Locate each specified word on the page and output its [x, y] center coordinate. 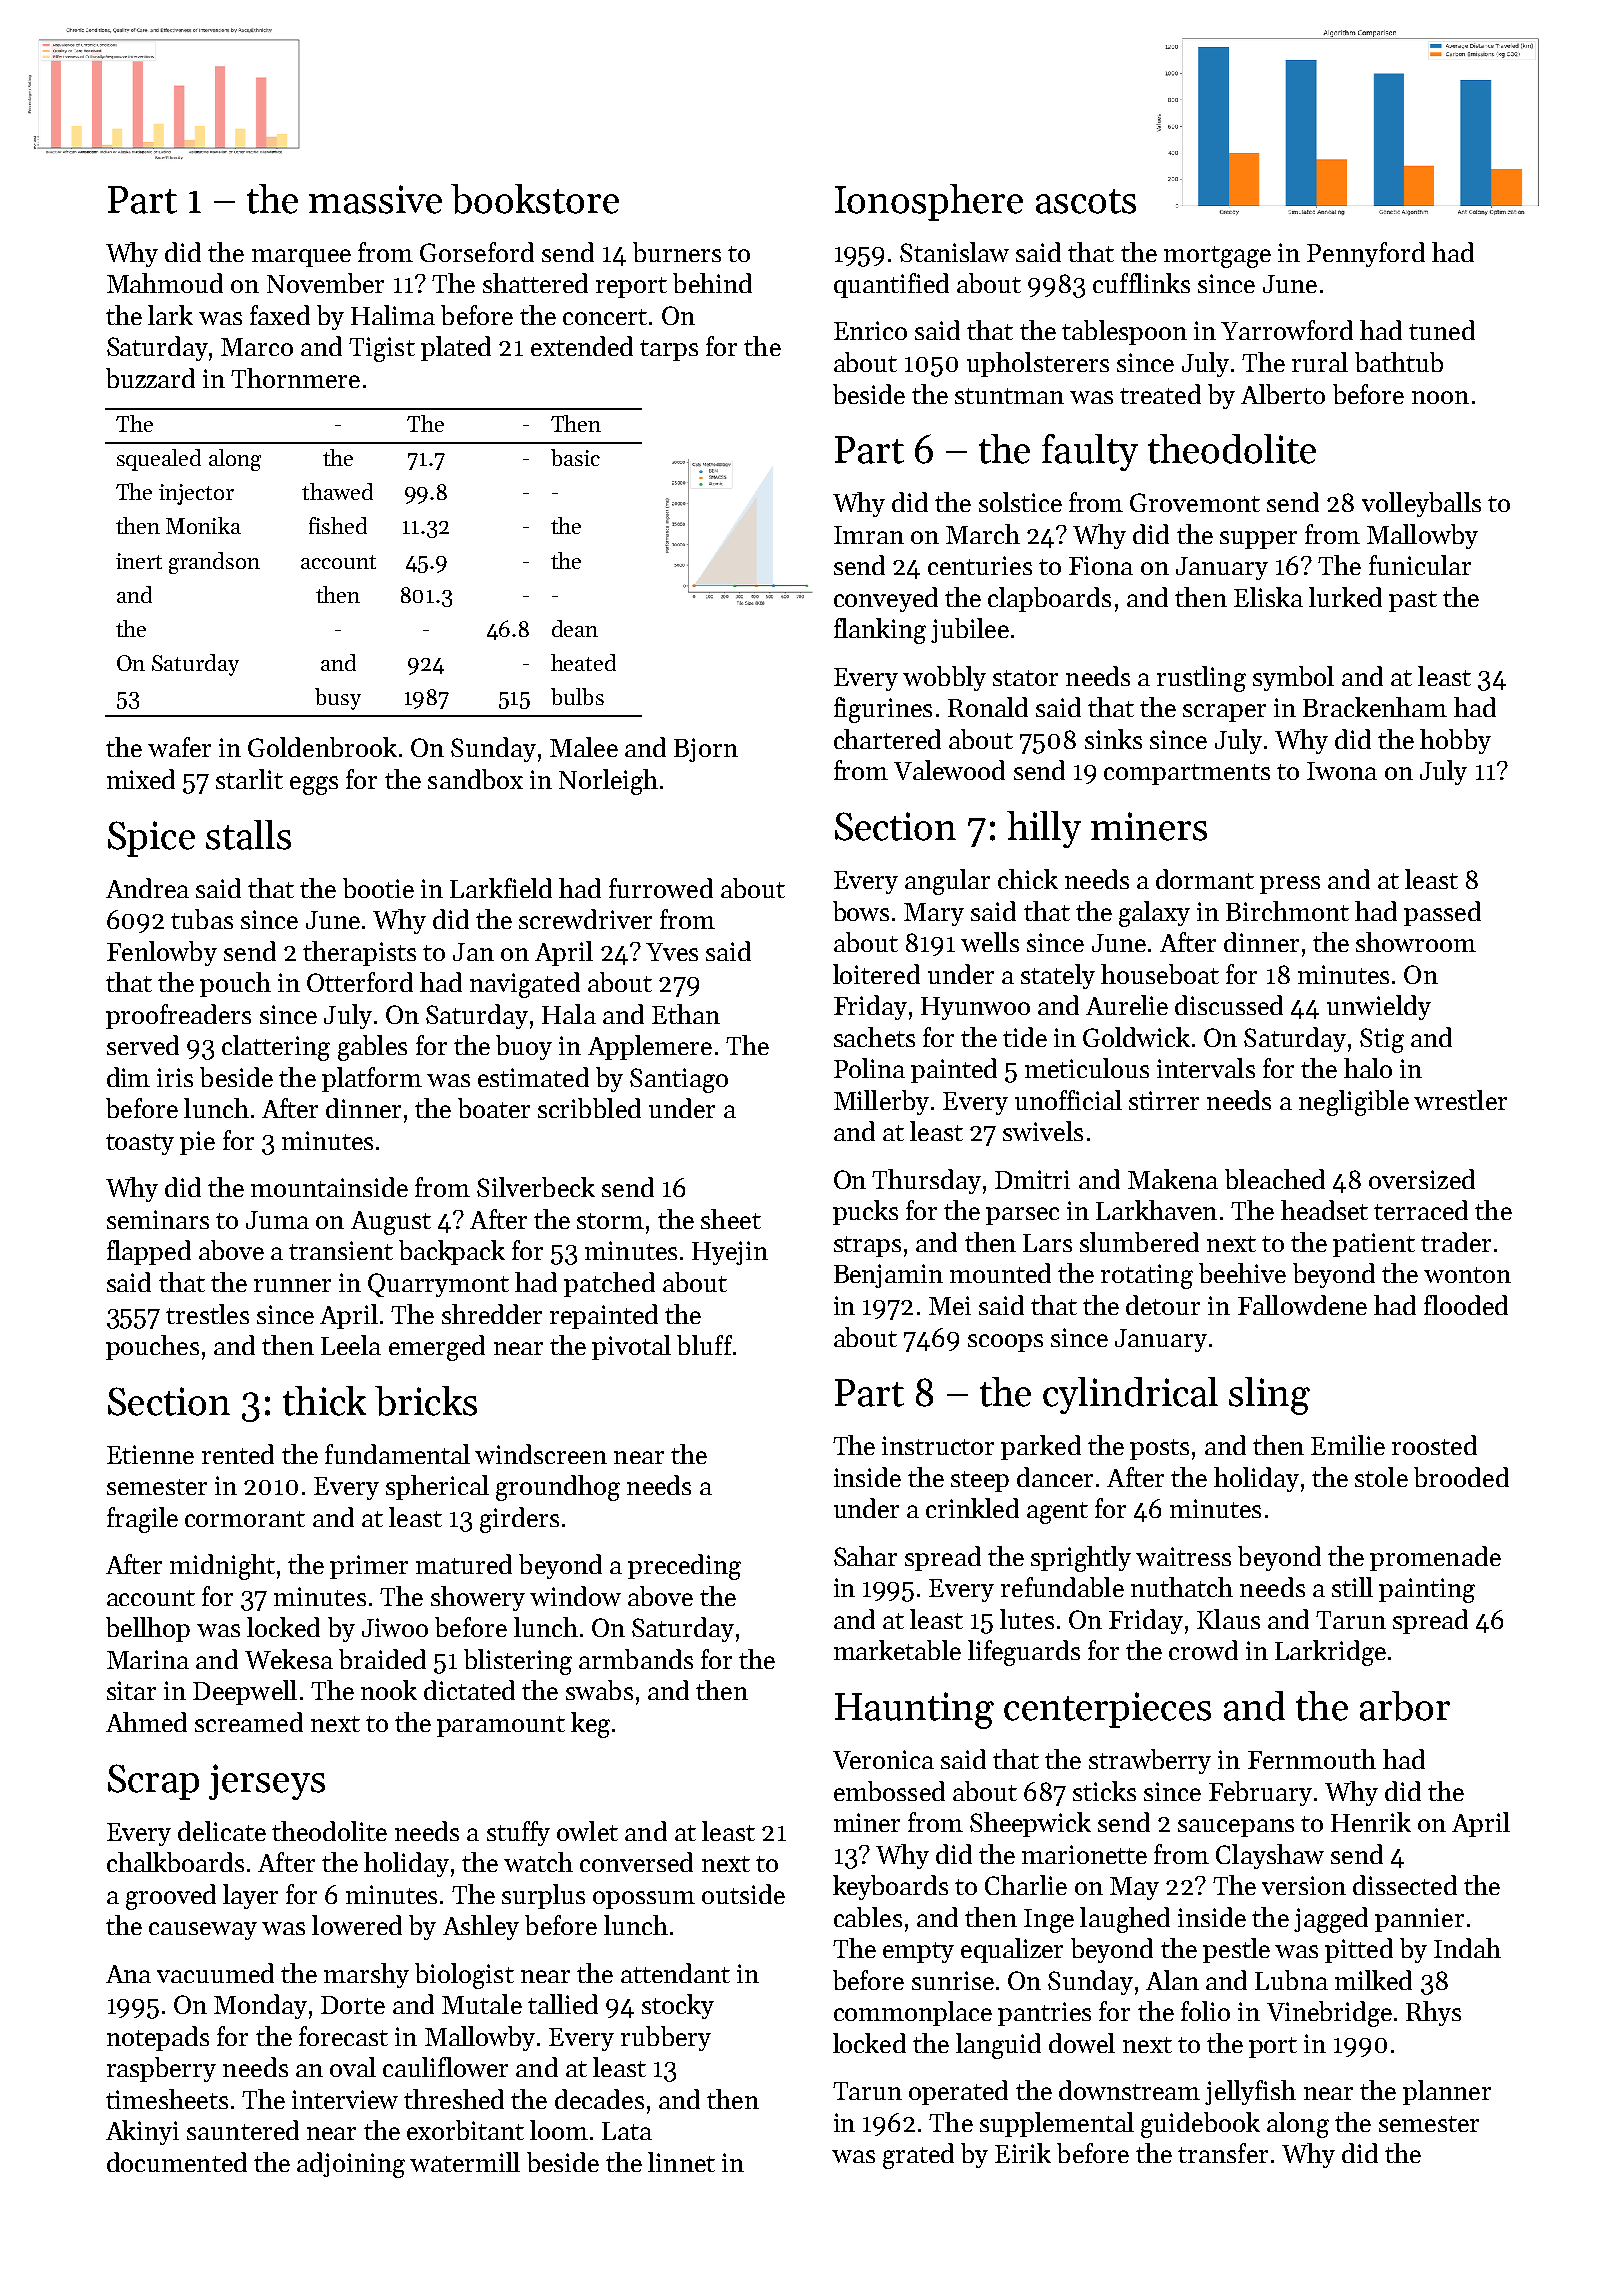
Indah [1467, 1948]
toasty [140, 1144]
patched [609, 1284]
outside [743, 1894]
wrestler [1460, 1100]
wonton [1467, 1275]
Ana [128, 1974]
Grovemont [1195, 502]
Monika [203, 525]
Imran [869, 535]
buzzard [150, 378]
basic [575, 457]
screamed [249, 1722]
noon [1440, 397]
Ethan [686, 1014]
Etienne [150, 1454]
